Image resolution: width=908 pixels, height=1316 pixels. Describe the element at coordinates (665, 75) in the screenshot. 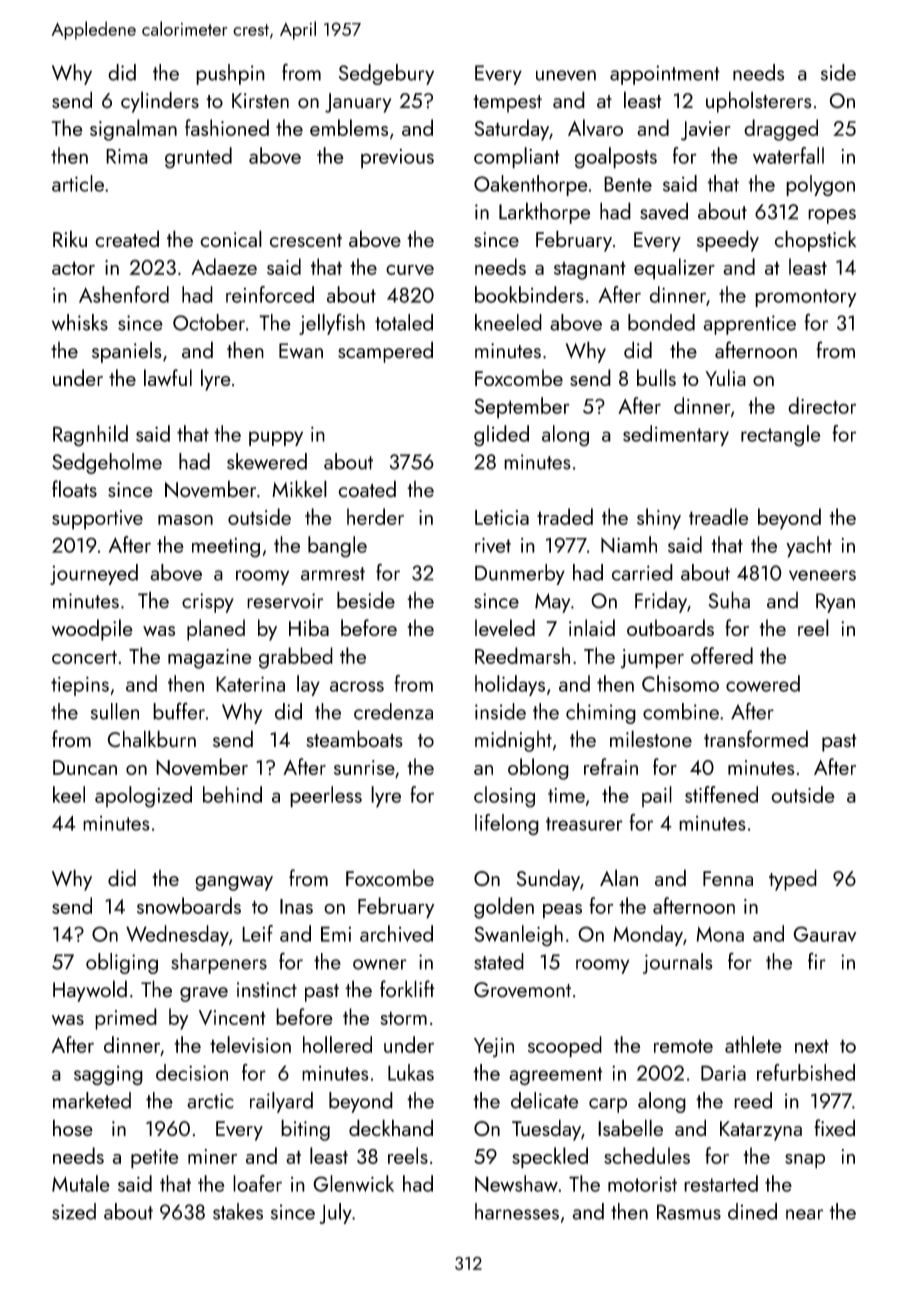

I see `appointment` at that location.
